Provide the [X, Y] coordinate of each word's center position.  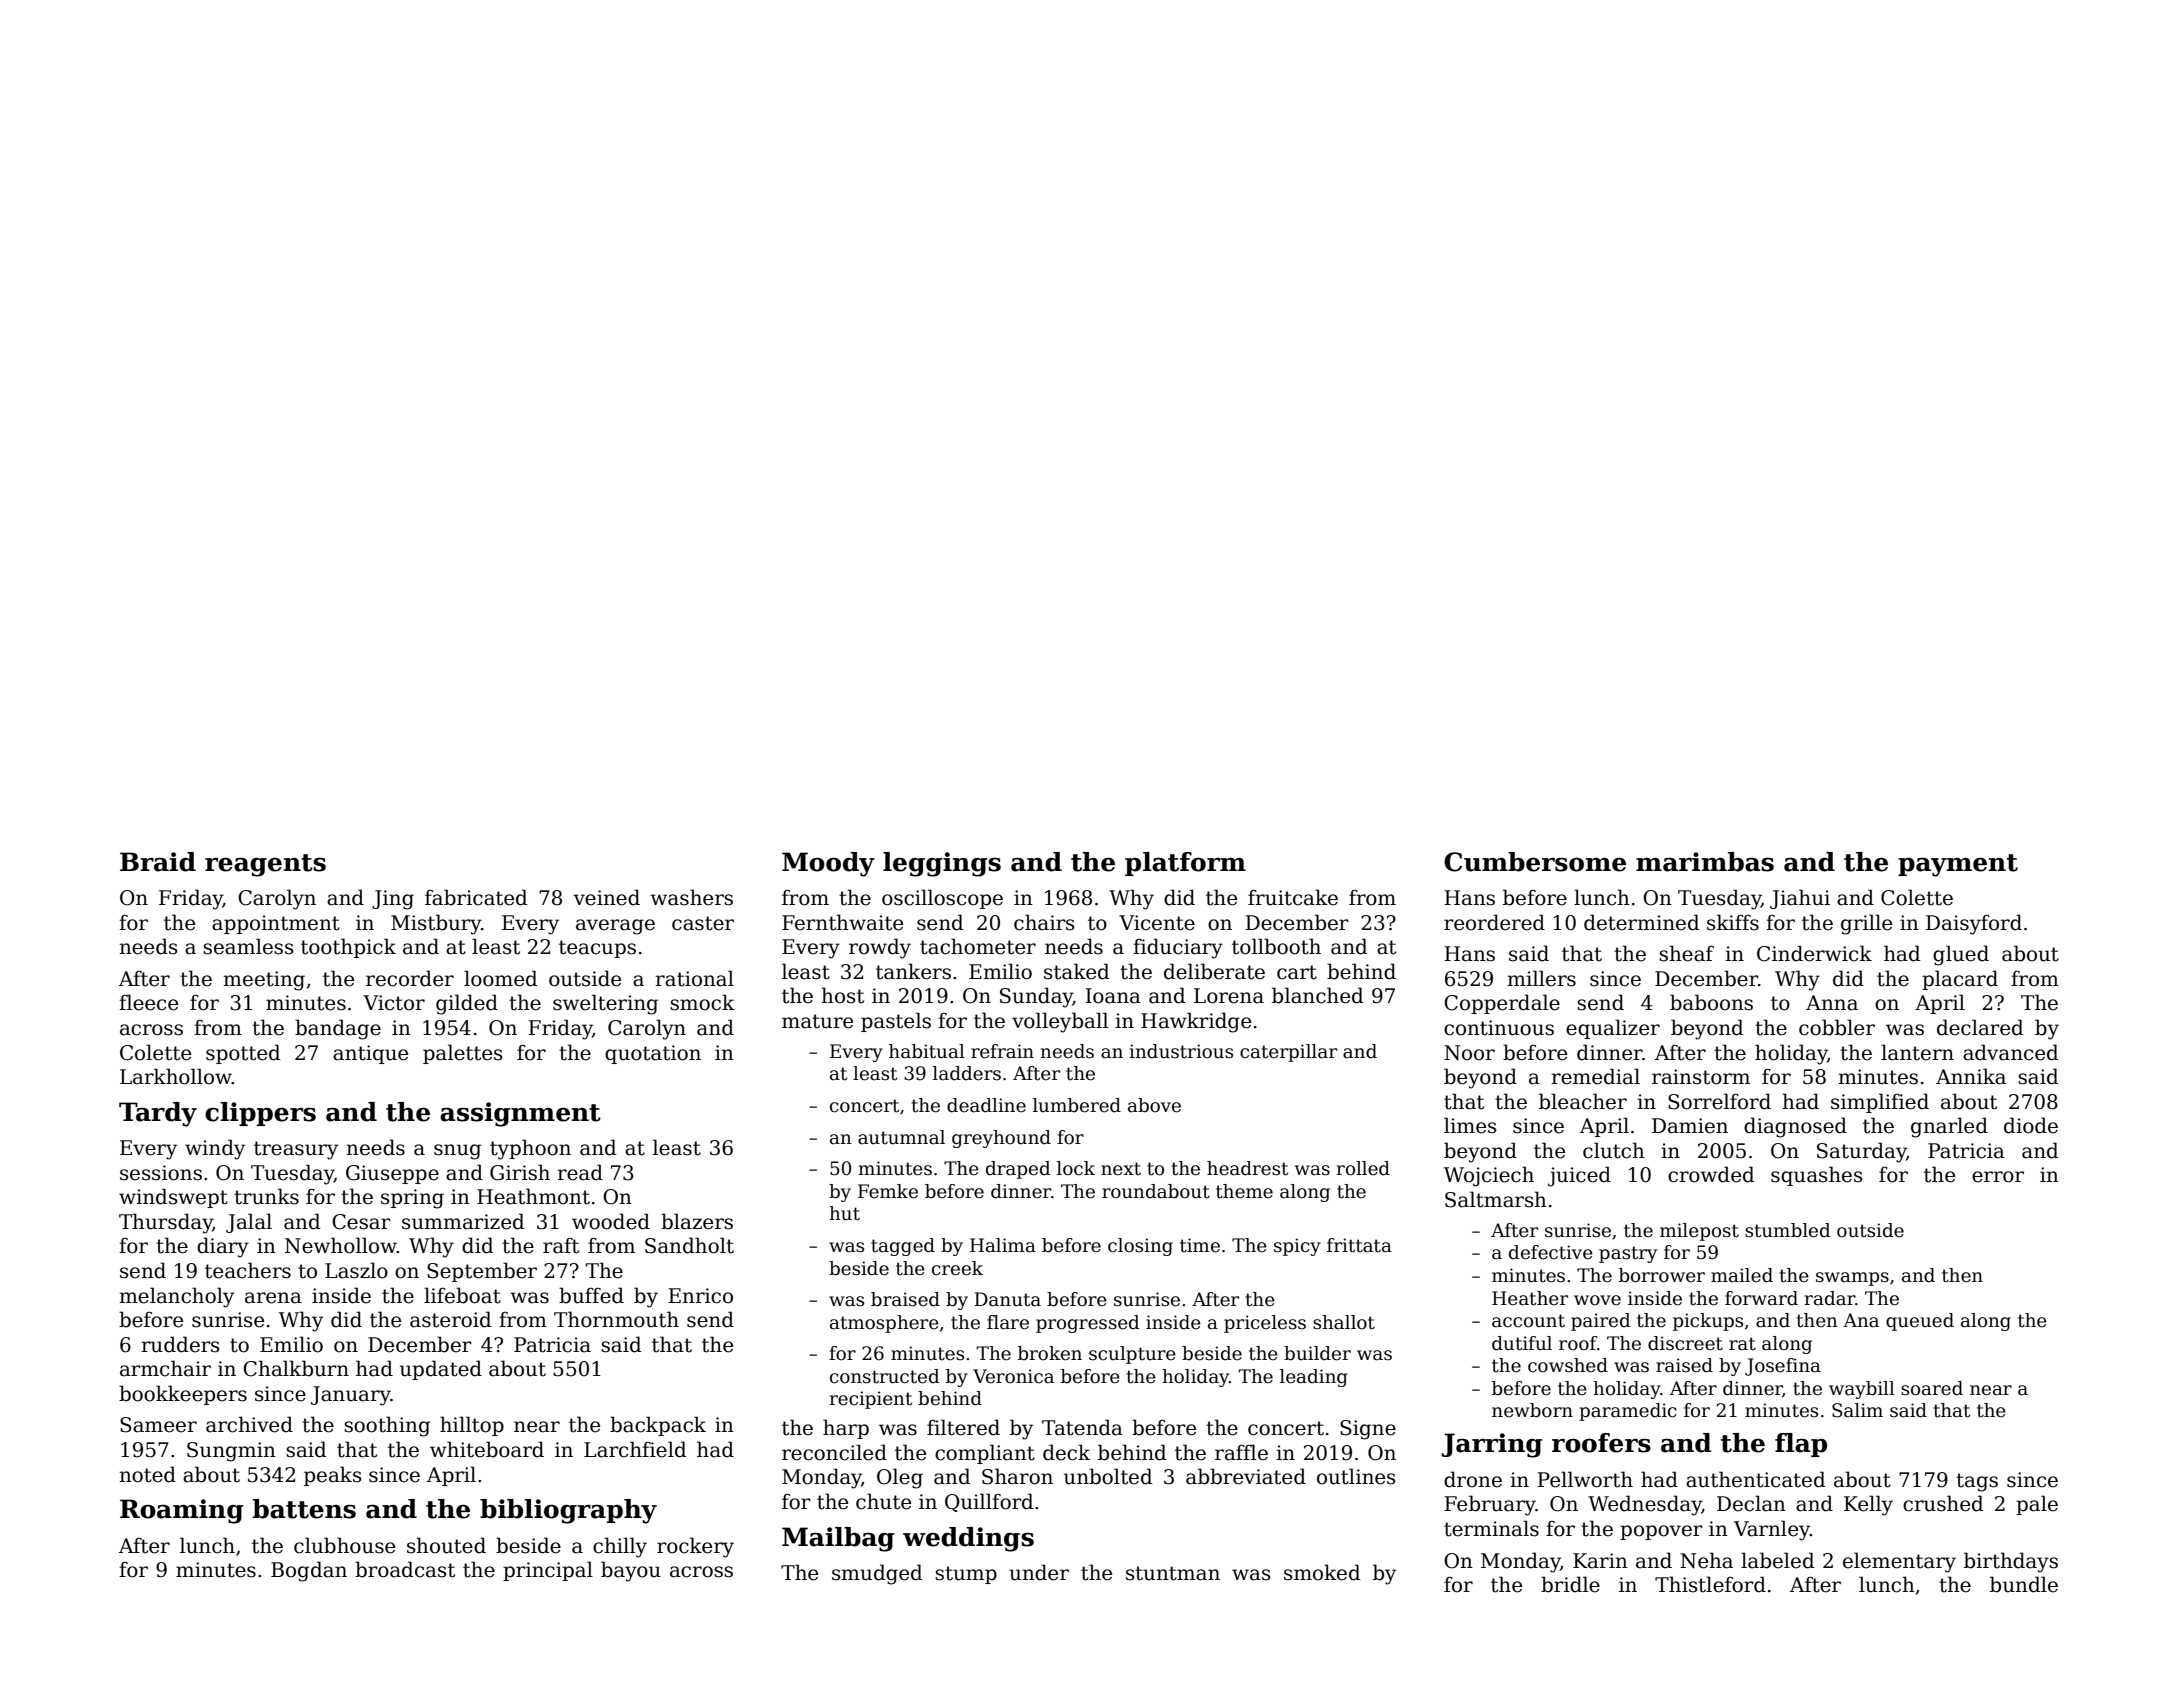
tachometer [978, 946]
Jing [393, 900]
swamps [1852, 1279]
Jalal [249, 1223]
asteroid [451, 1319]
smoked [1322, 1572]
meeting [264, 981]
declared [1980, 1027]
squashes [1817, 1176]
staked [1077, 971]
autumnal [901, 1137]
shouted [446, 1545]
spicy [1297, 1247]
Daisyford [1974, 924]
